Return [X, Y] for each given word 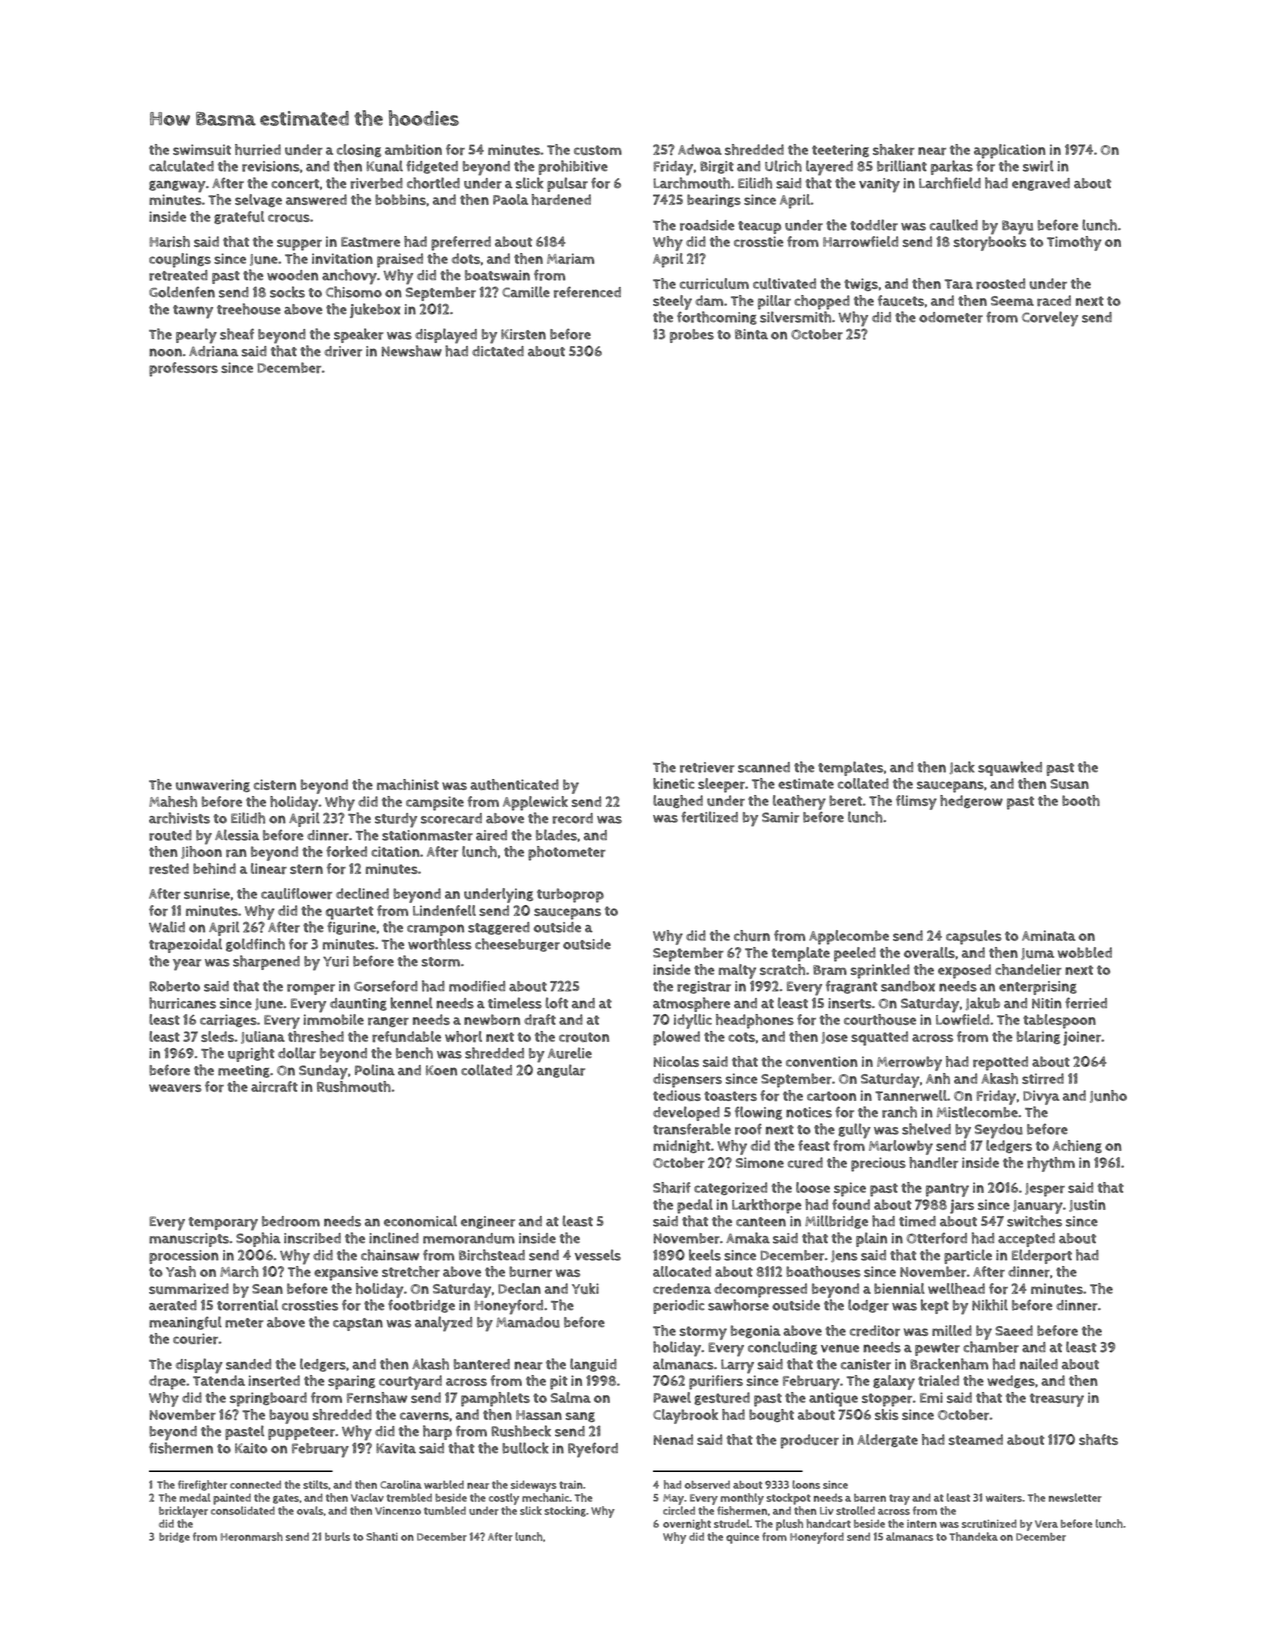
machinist [408, 784]
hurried [258, 149]
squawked [1010, 768]
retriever [707, 767]
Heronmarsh [252, 1536]
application [1010, 151]
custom [598, 150]
